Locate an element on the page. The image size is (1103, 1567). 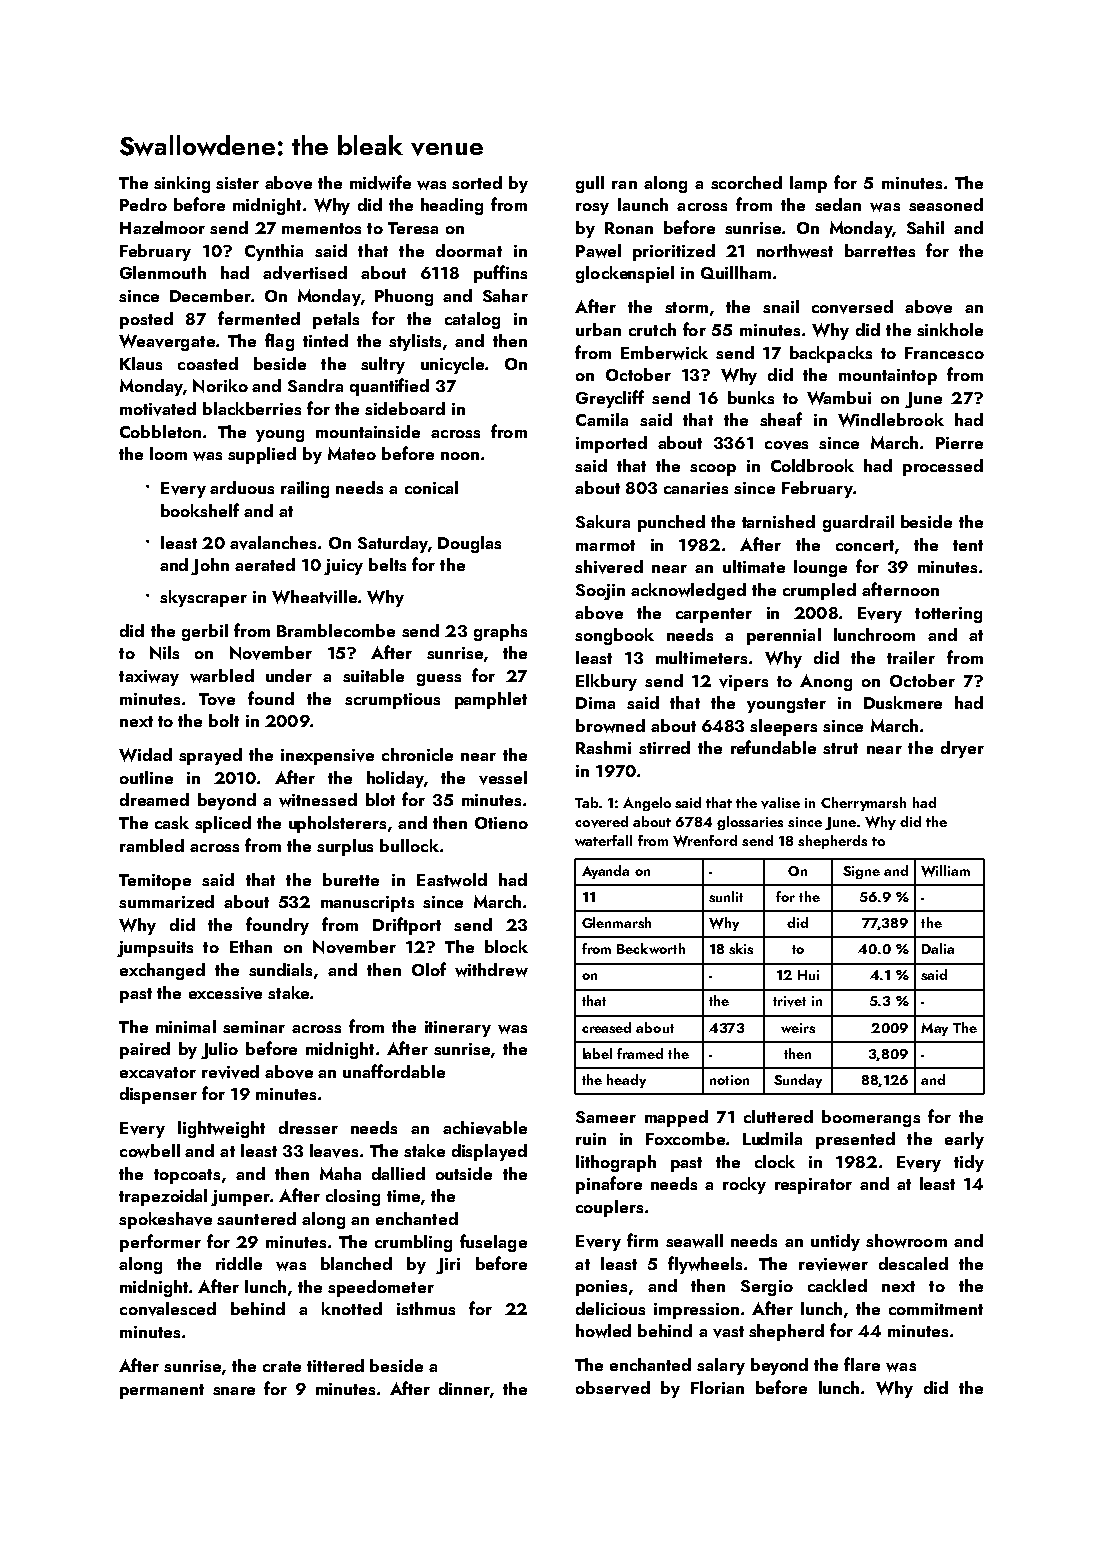
stirred is located at coordinates (664, 747).
